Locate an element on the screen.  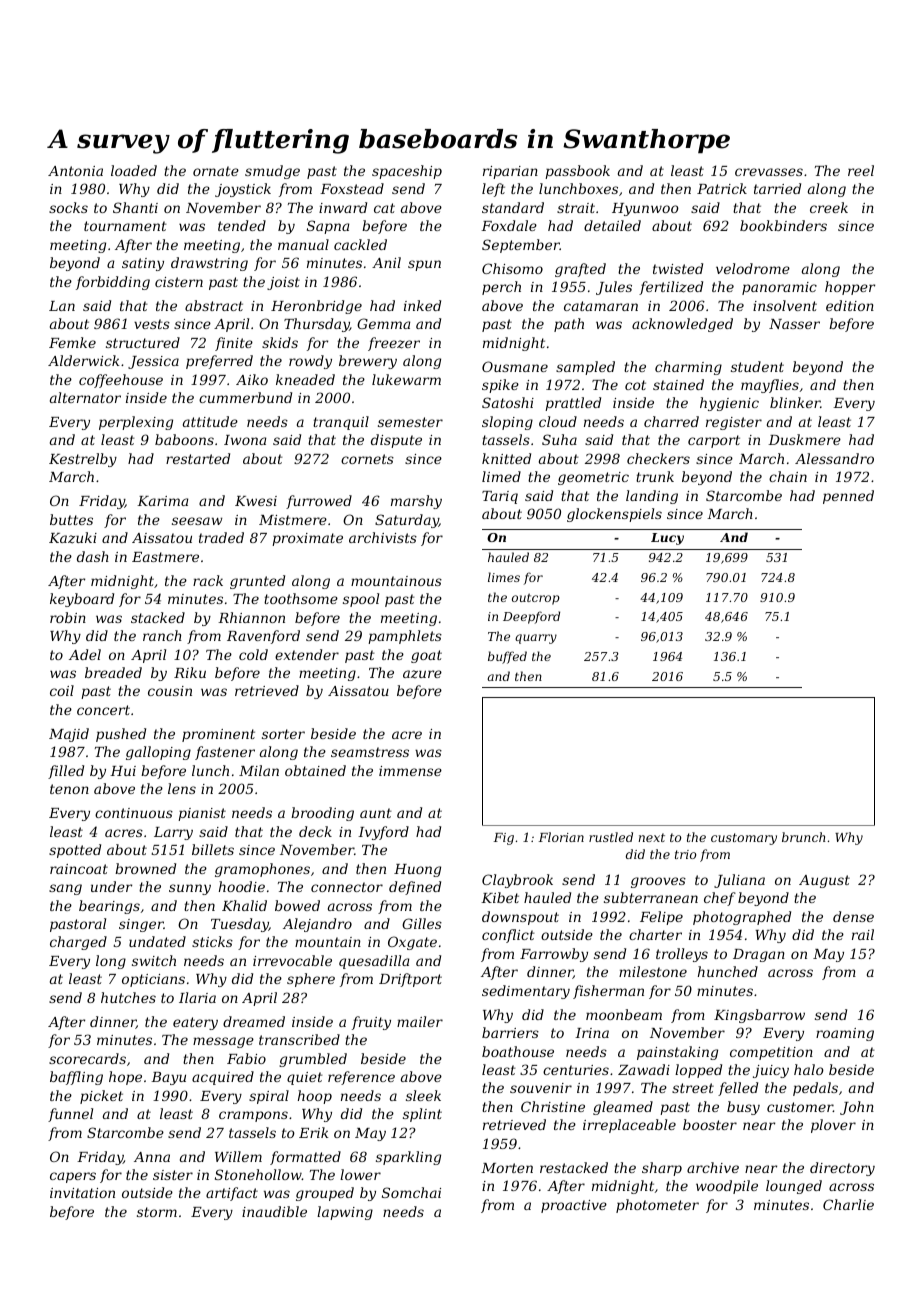
Gilles is located at coordinates (422, 923).
